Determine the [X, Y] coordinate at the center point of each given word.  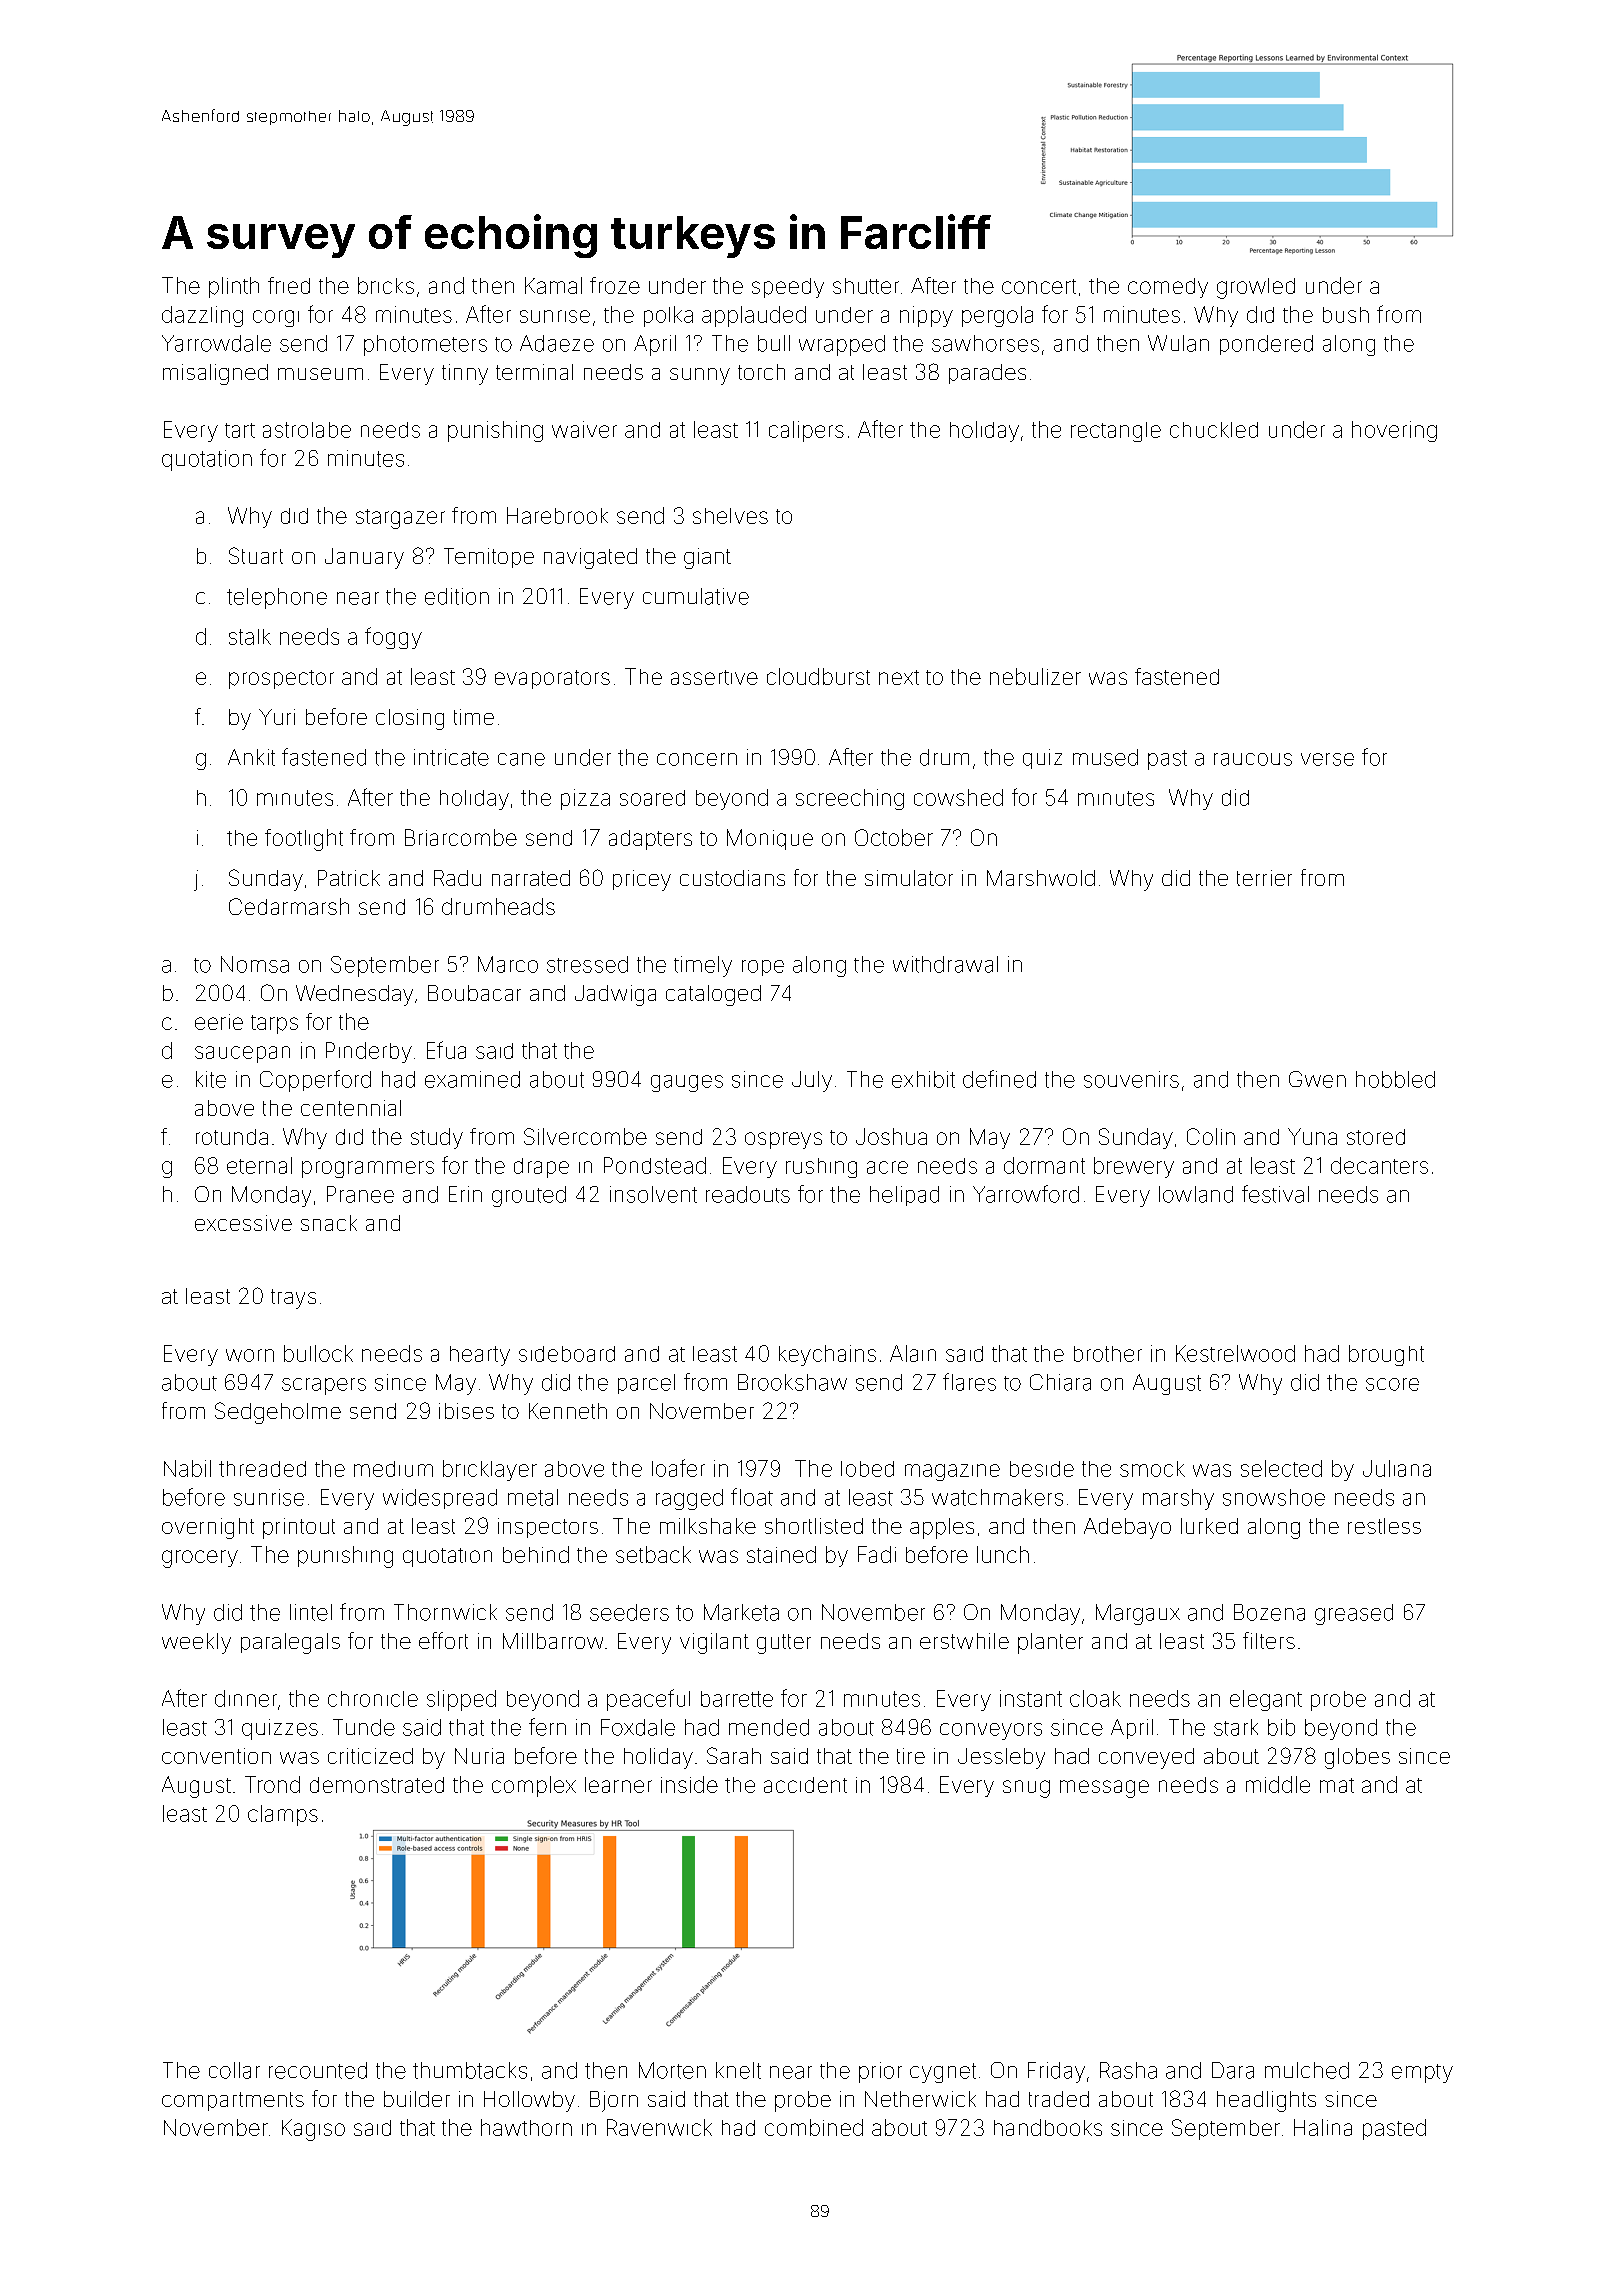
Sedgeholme [278, 1413]
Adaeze [557, 343]
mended [769, 1727]
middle [1278, 1784]
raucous [1253, 759]
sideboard [567, 1354]
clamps [283, 1815]
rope [763, 968]
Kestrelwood [1235, 1353]
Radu [457, 878]
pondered [1266, 345]
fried [289, 285]
